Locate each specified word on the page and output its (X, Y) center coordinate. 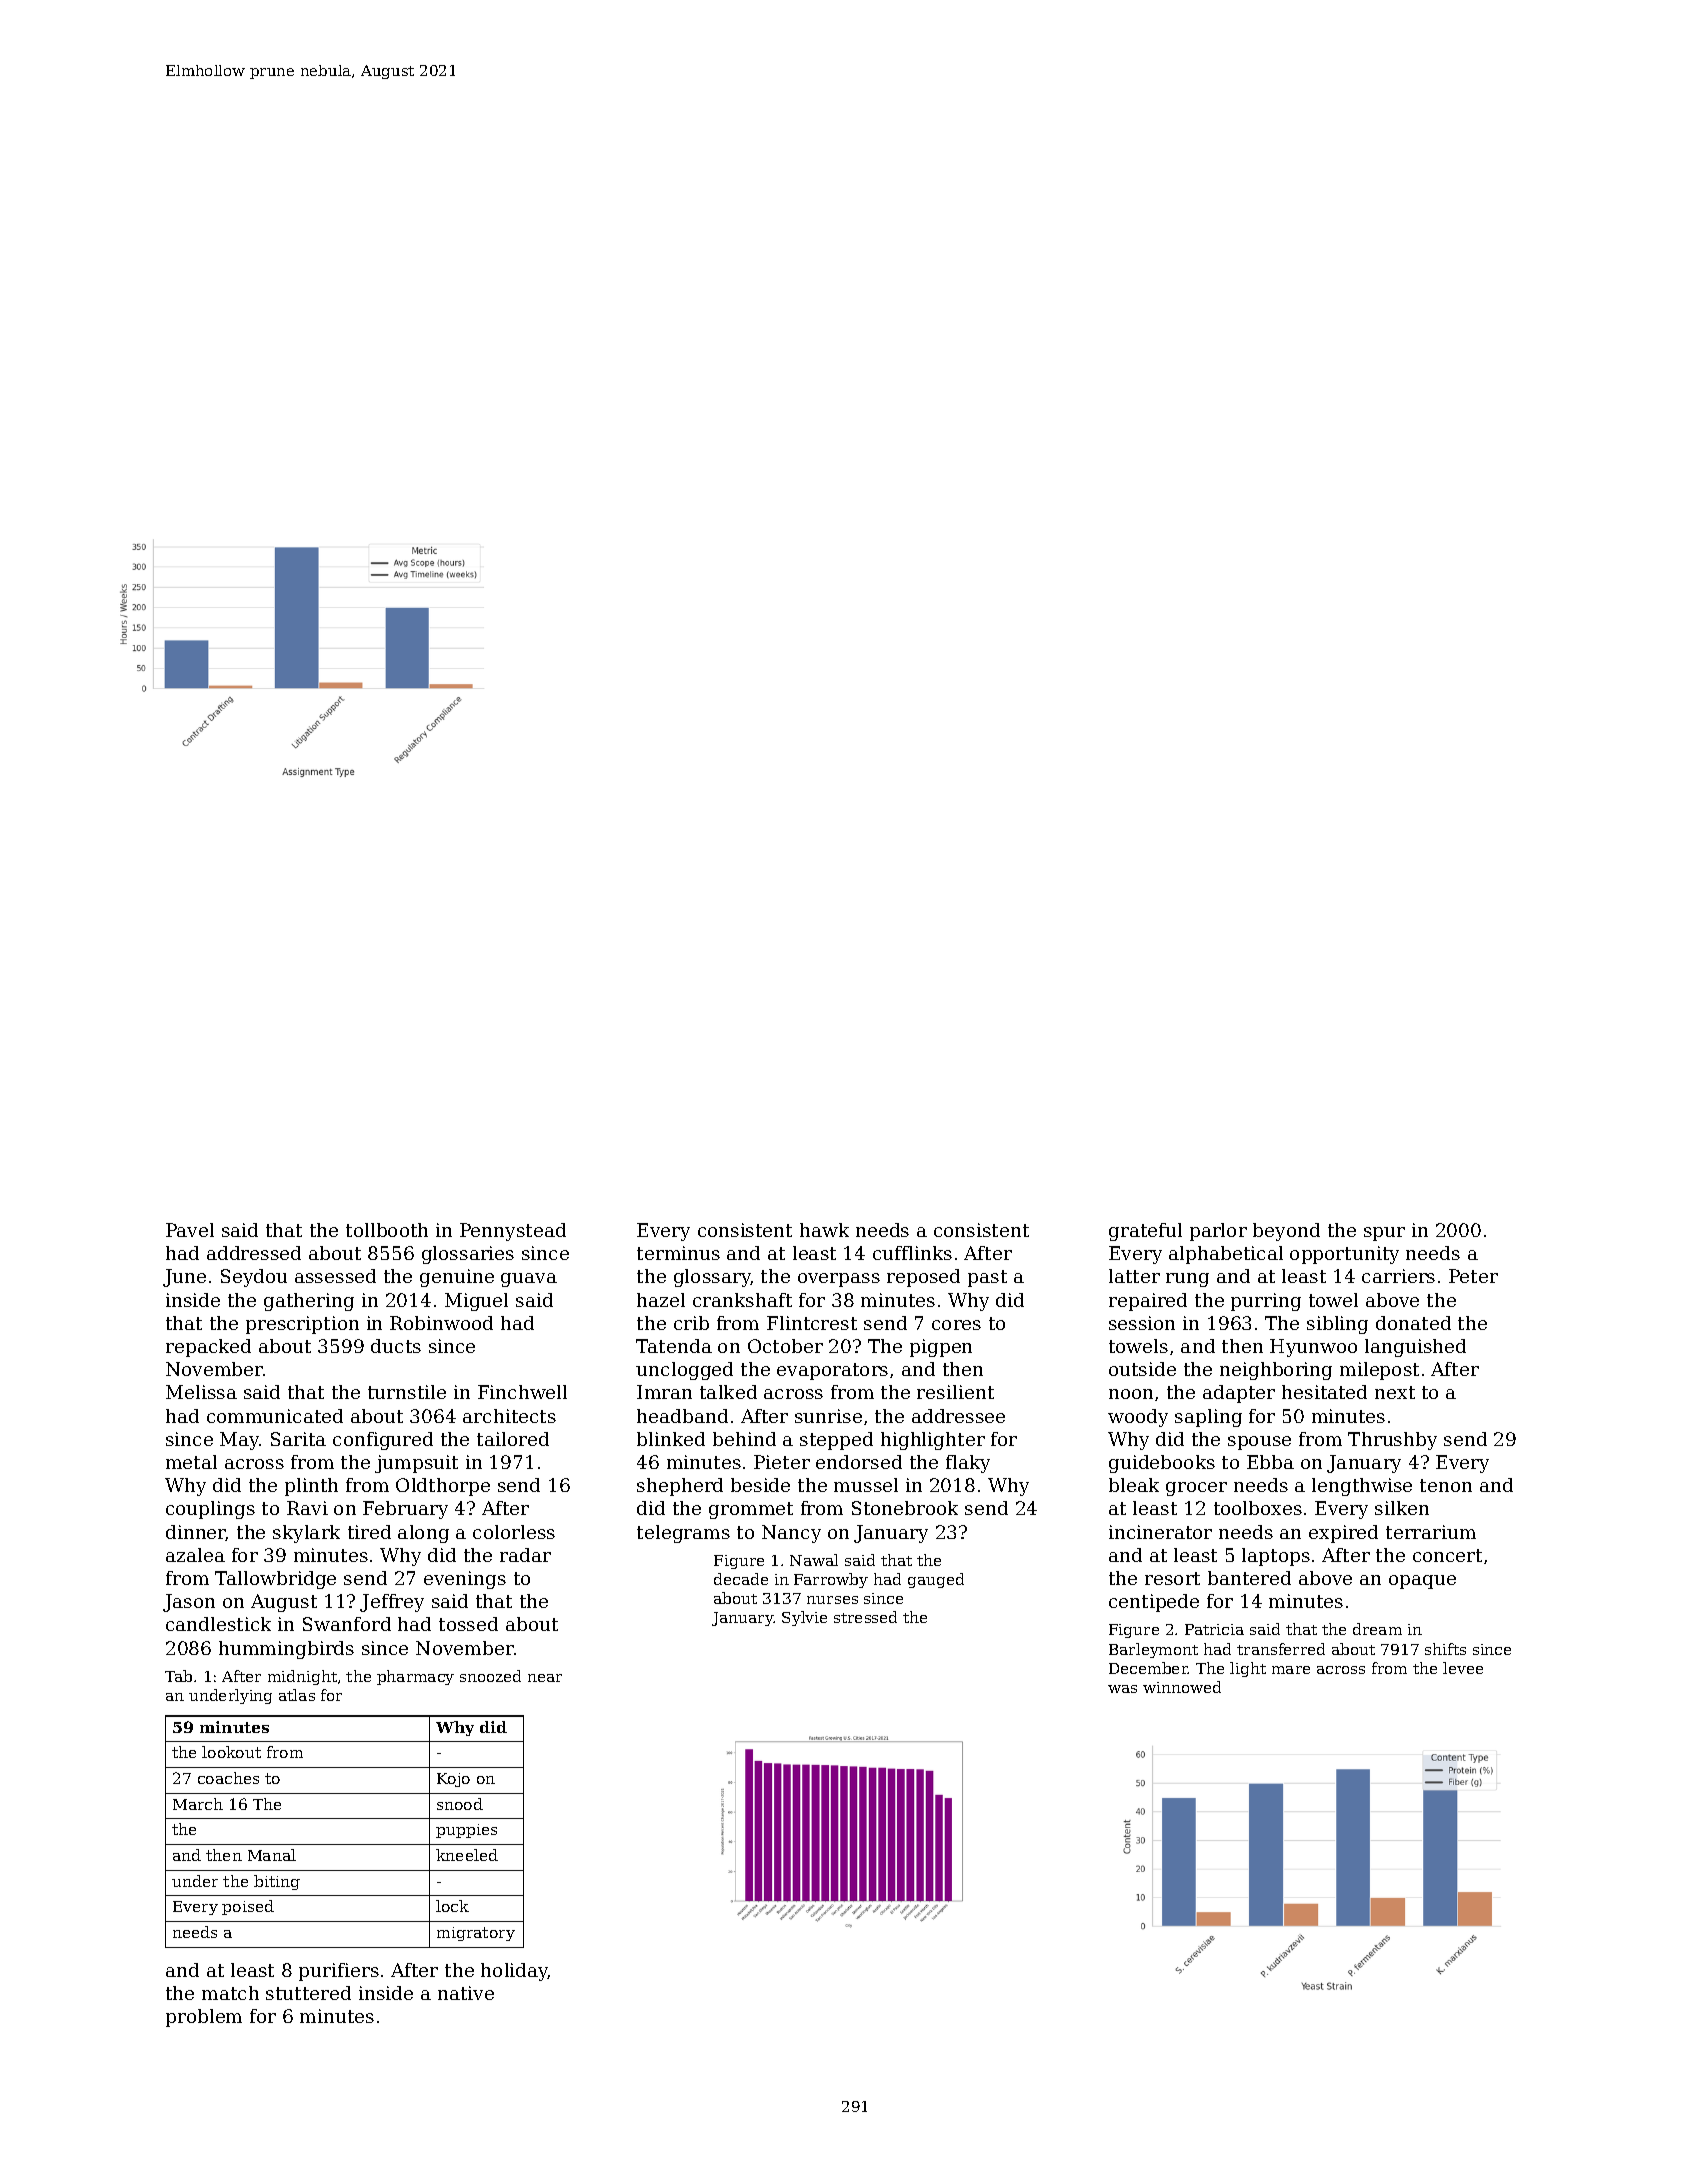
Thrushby (1392, 1441)
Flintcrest (812, 1323)
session (1142, 1323)
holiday (514, 1972)
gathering (309, 1302)
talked (728, 1392)
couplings (210, 1510)
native (466, 1993)
